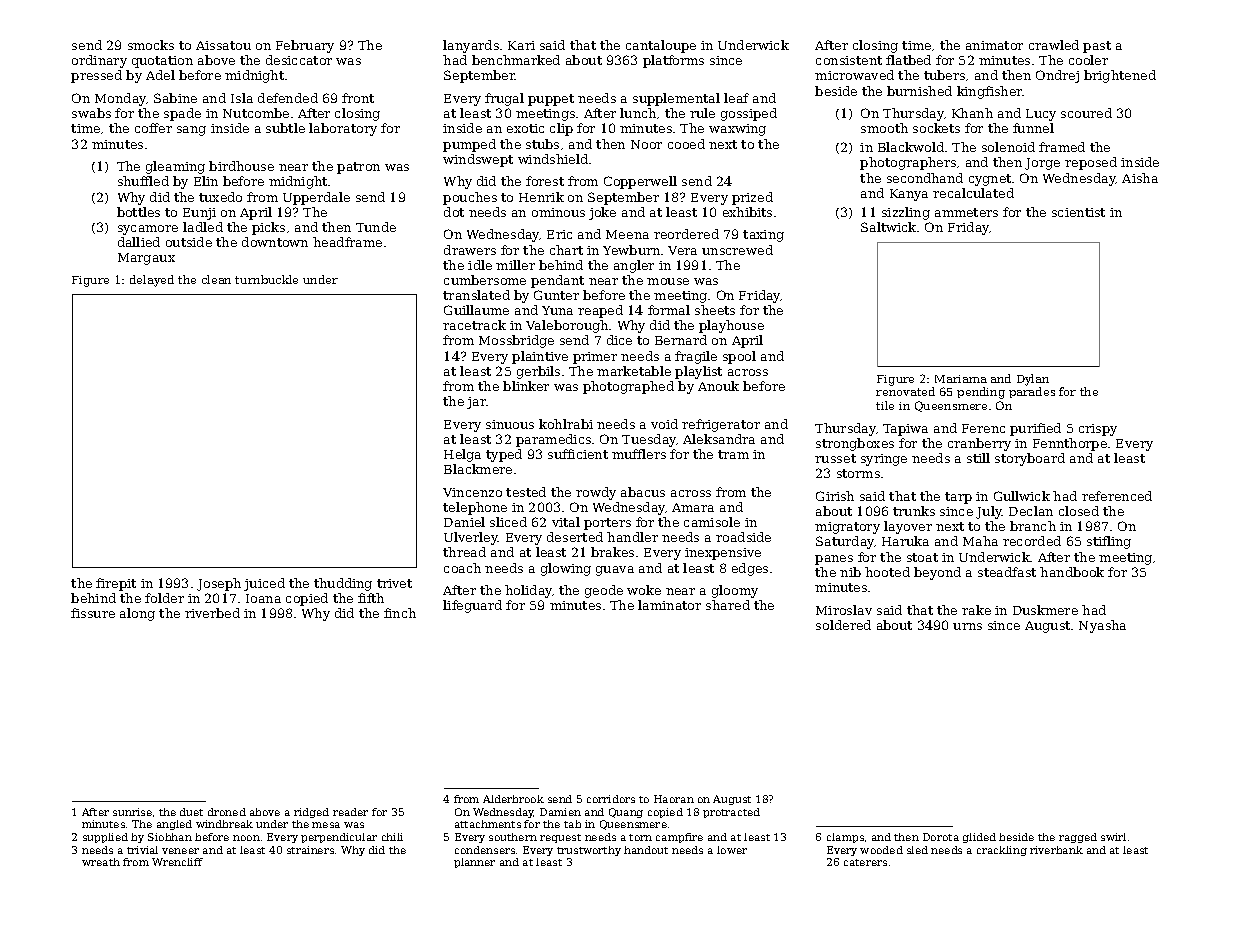 The height and width of the page is (952, 1233). Describe the element at coordinates (350, 812) in the page. I see `reader` at that location.
